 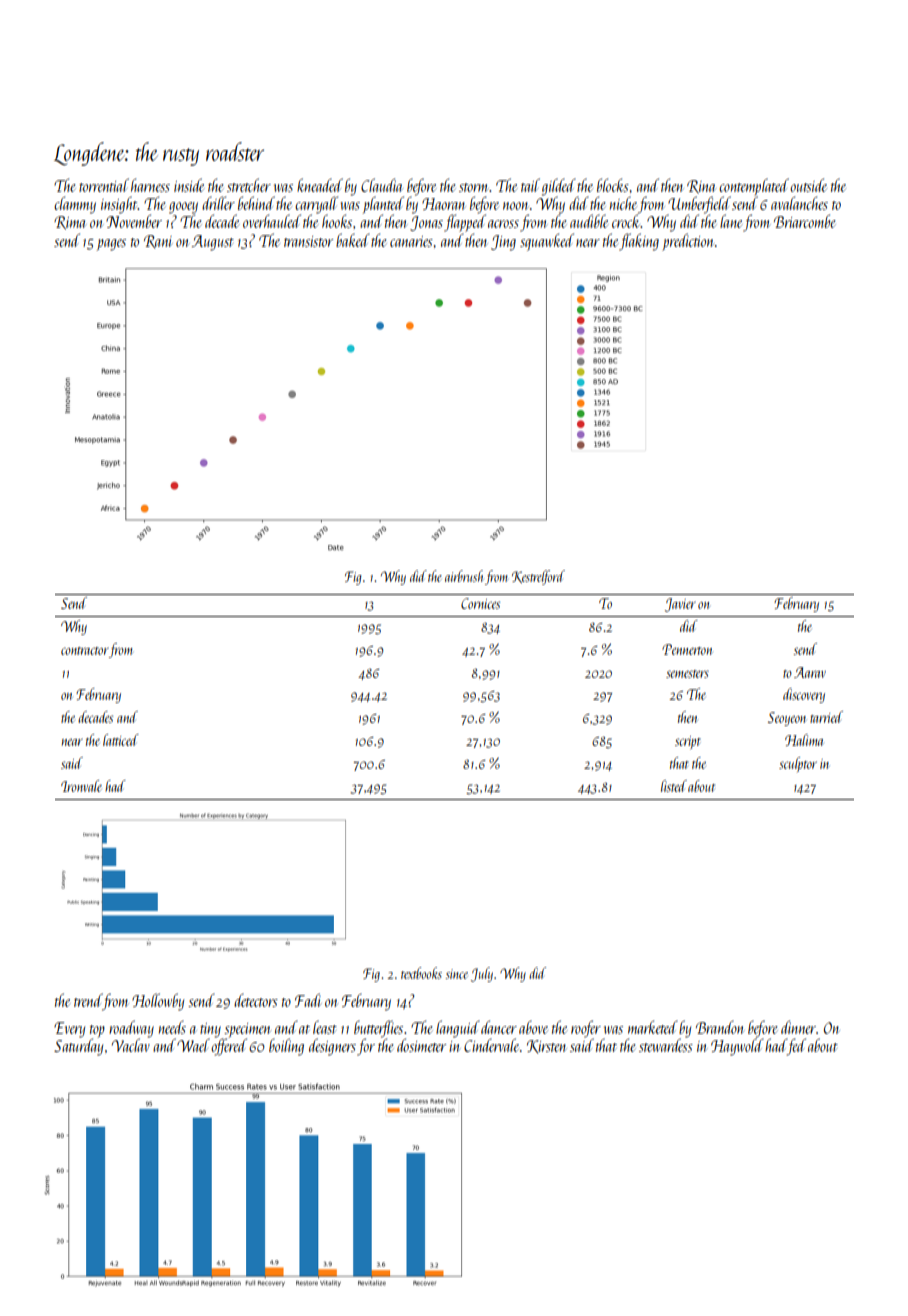 What do you see at coordinates (701, 187) in the screenshot?
I see `Rina` at bounding box center [701, 187].
